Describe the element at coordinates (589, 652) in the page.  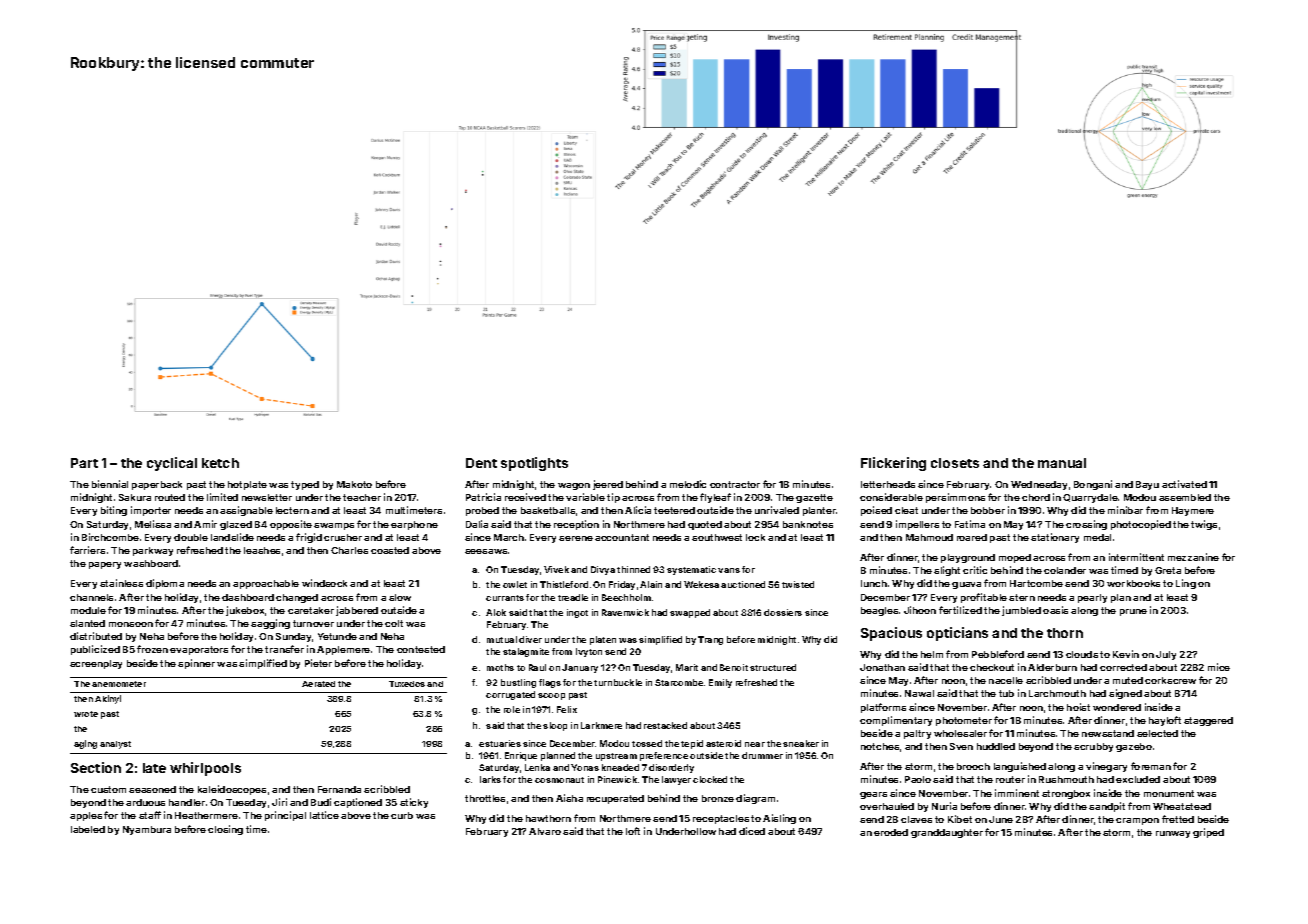
I see `Ivyton` at that location.
